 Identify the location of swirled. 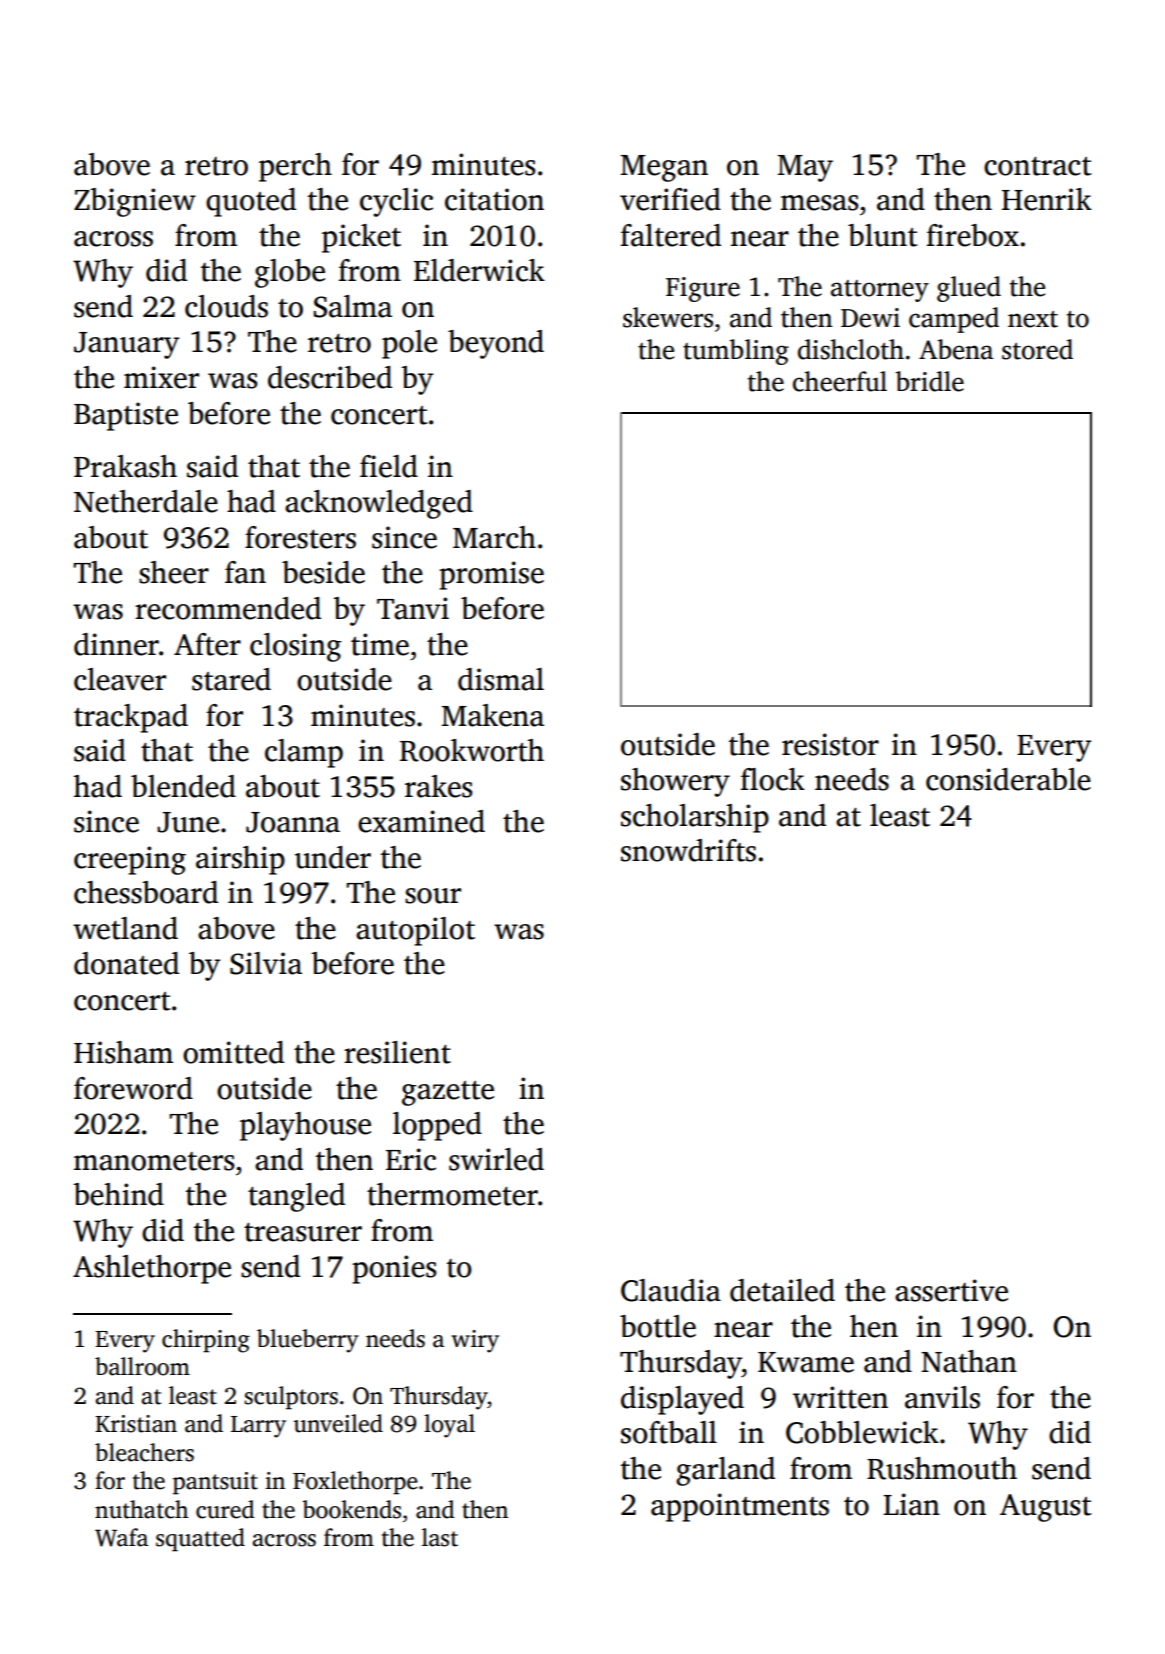
(496, 1159).
